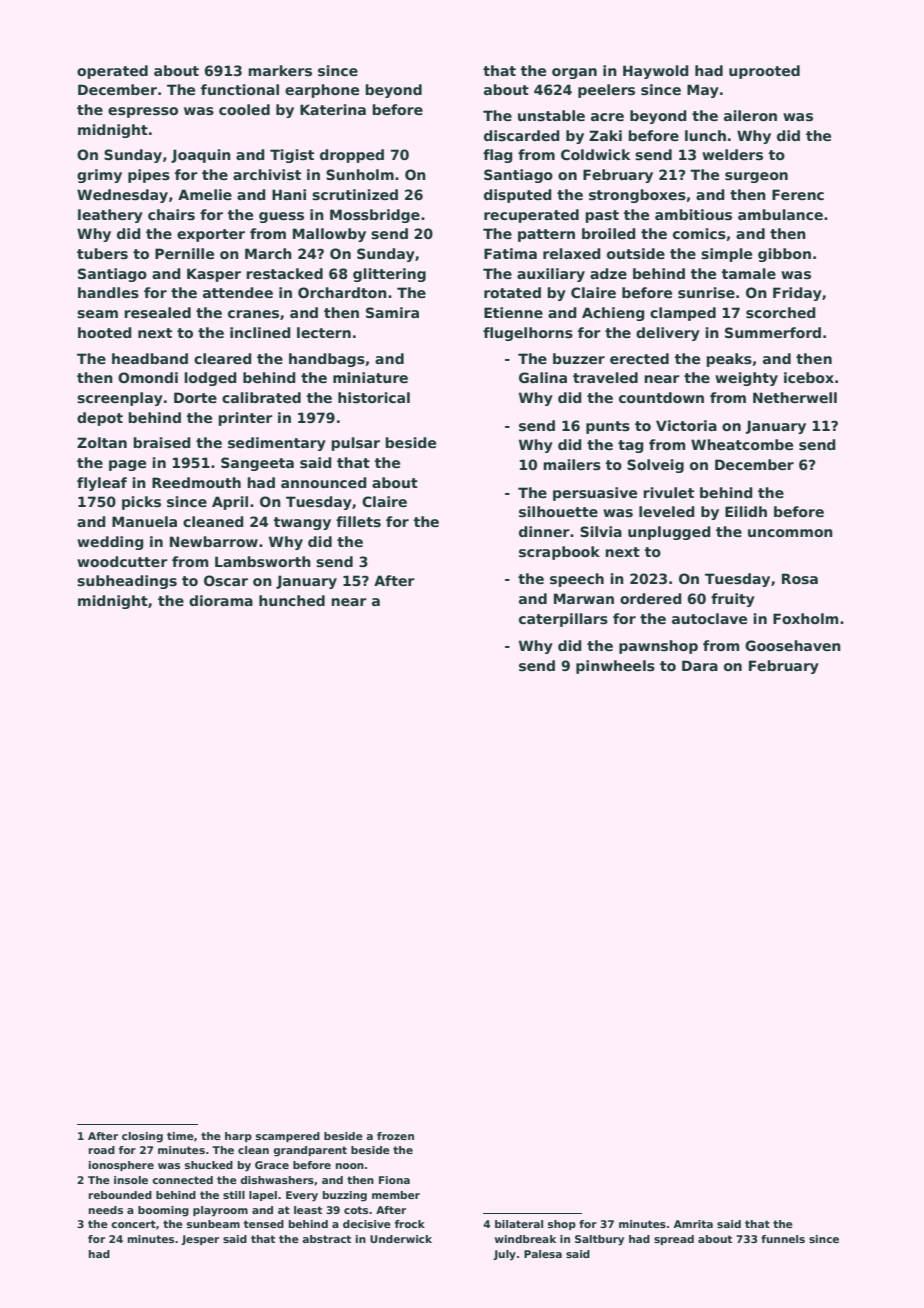 The image size is (924, 1308). I want to click on operated, so click(112, 72).
